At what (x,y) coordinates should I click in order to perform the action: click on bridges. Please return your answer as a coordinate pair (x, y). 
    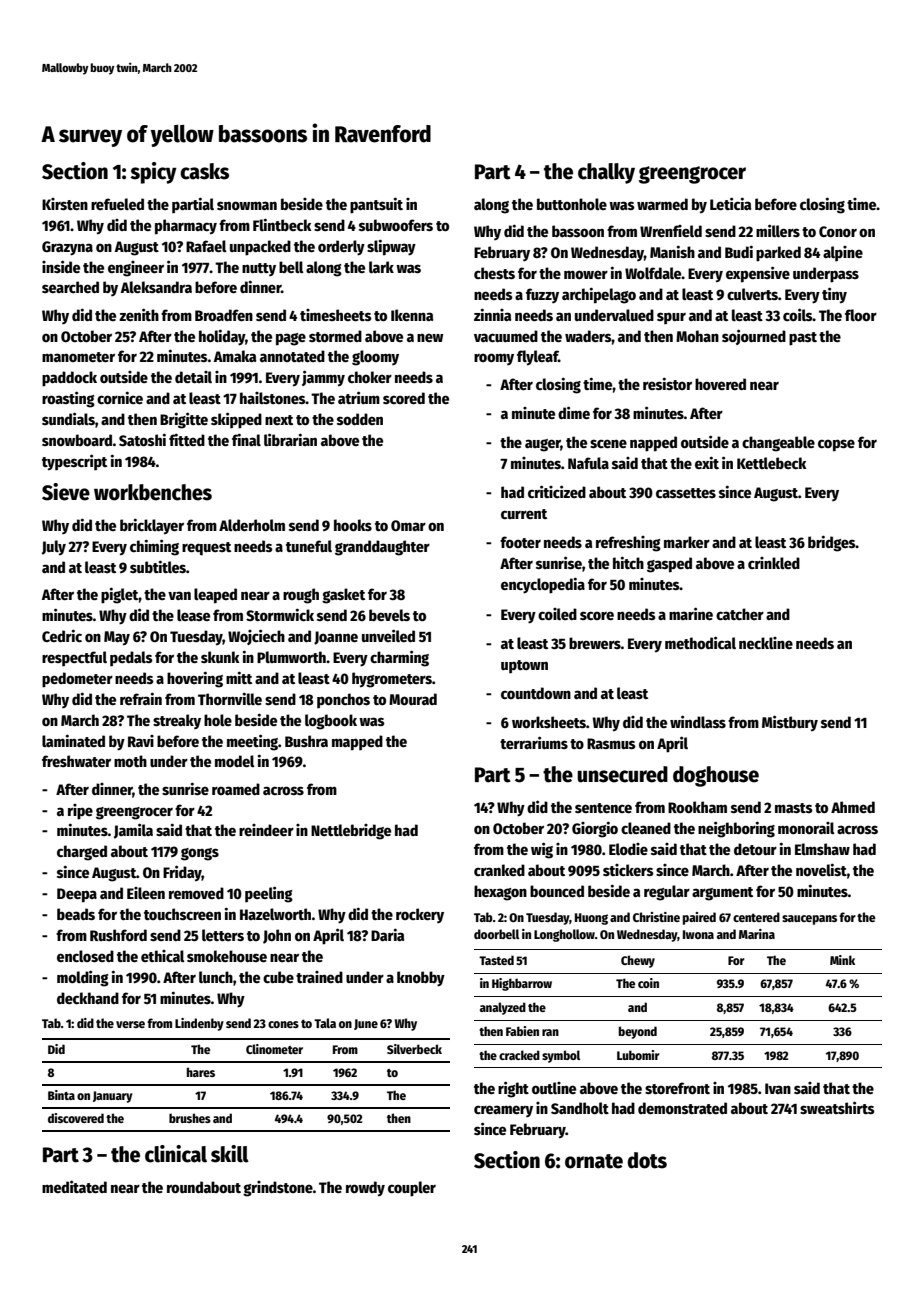
    Looking at the image, I should click on (832, 543).
